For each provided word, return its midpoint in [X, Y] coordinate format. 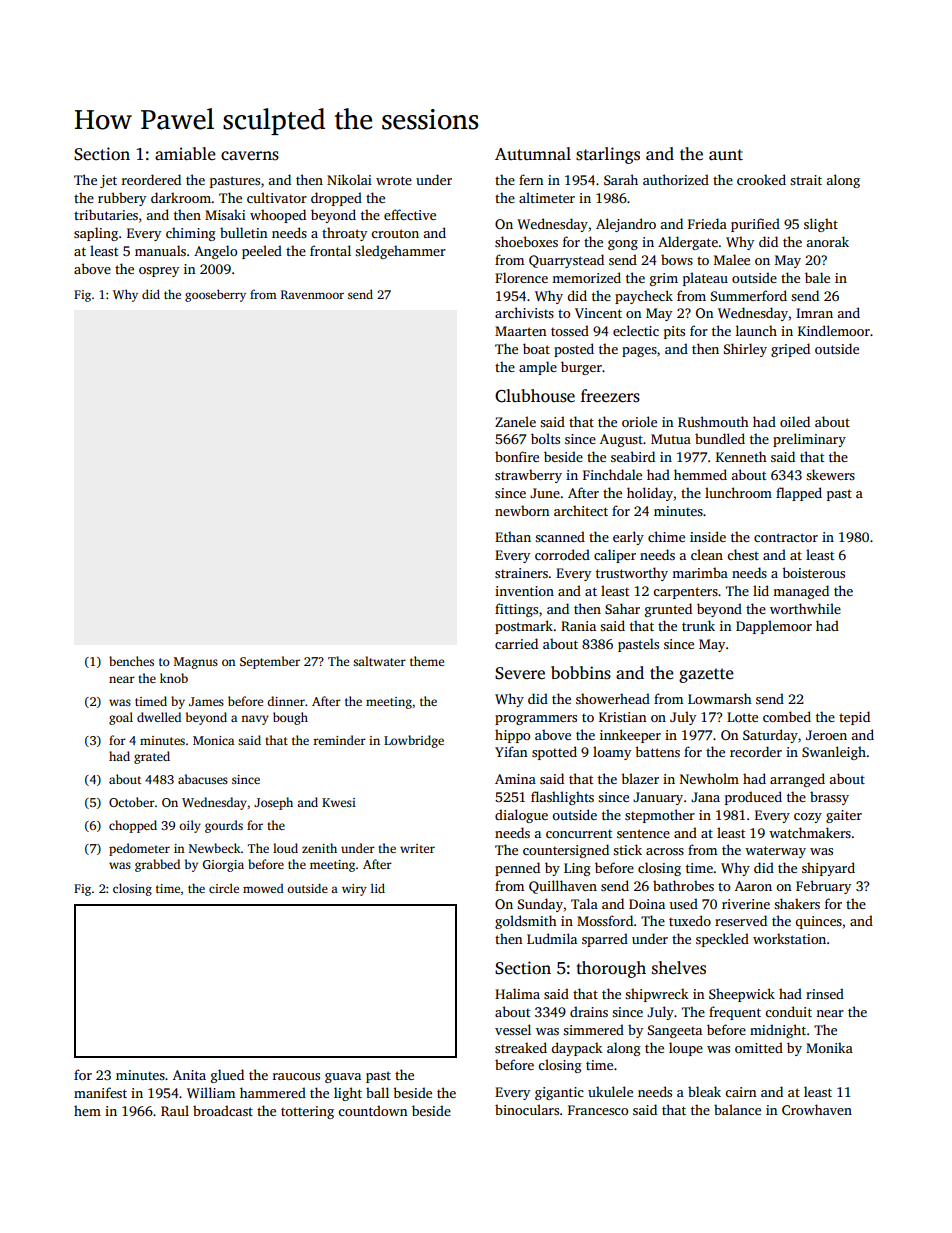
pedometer [139, 849]
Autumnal [533, 153]
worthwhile [805, 608]
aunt [726, 155]
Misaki [225, 214]
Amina [515, 779]
